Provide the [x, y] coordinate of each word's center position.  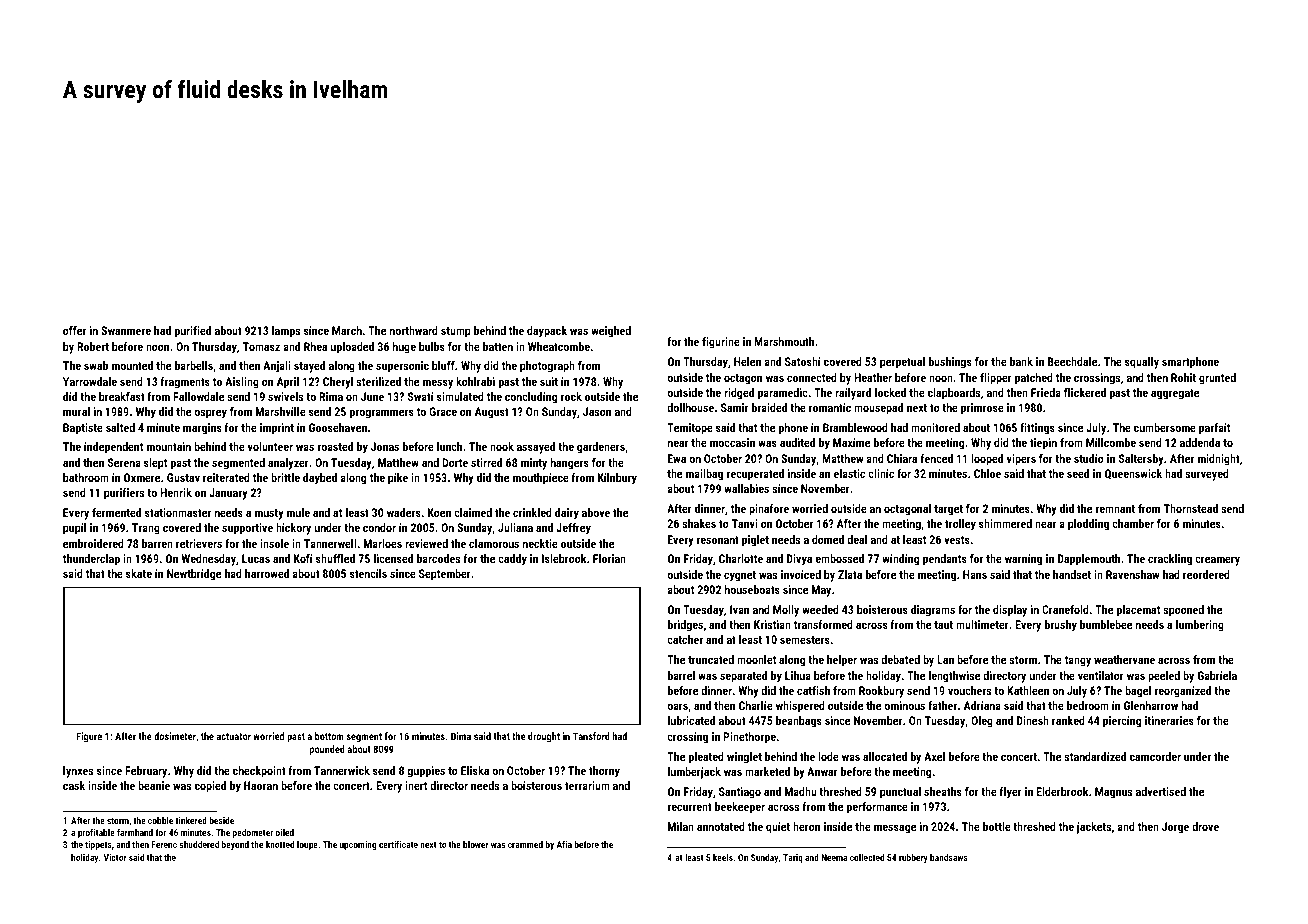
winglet [744, 758]
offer [74, 330]
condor [379, 527]
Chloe [987, 473]
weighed [611, 332]
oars [677, 706]
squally [1142, 363]
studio [1089, 458]
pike [398, 479]
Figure [89, 737]
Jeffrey [573, 529]
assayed [536, 448]
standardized [1095, 756]
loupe [307, 845]
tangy [1078, 661]
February [146, 772]
